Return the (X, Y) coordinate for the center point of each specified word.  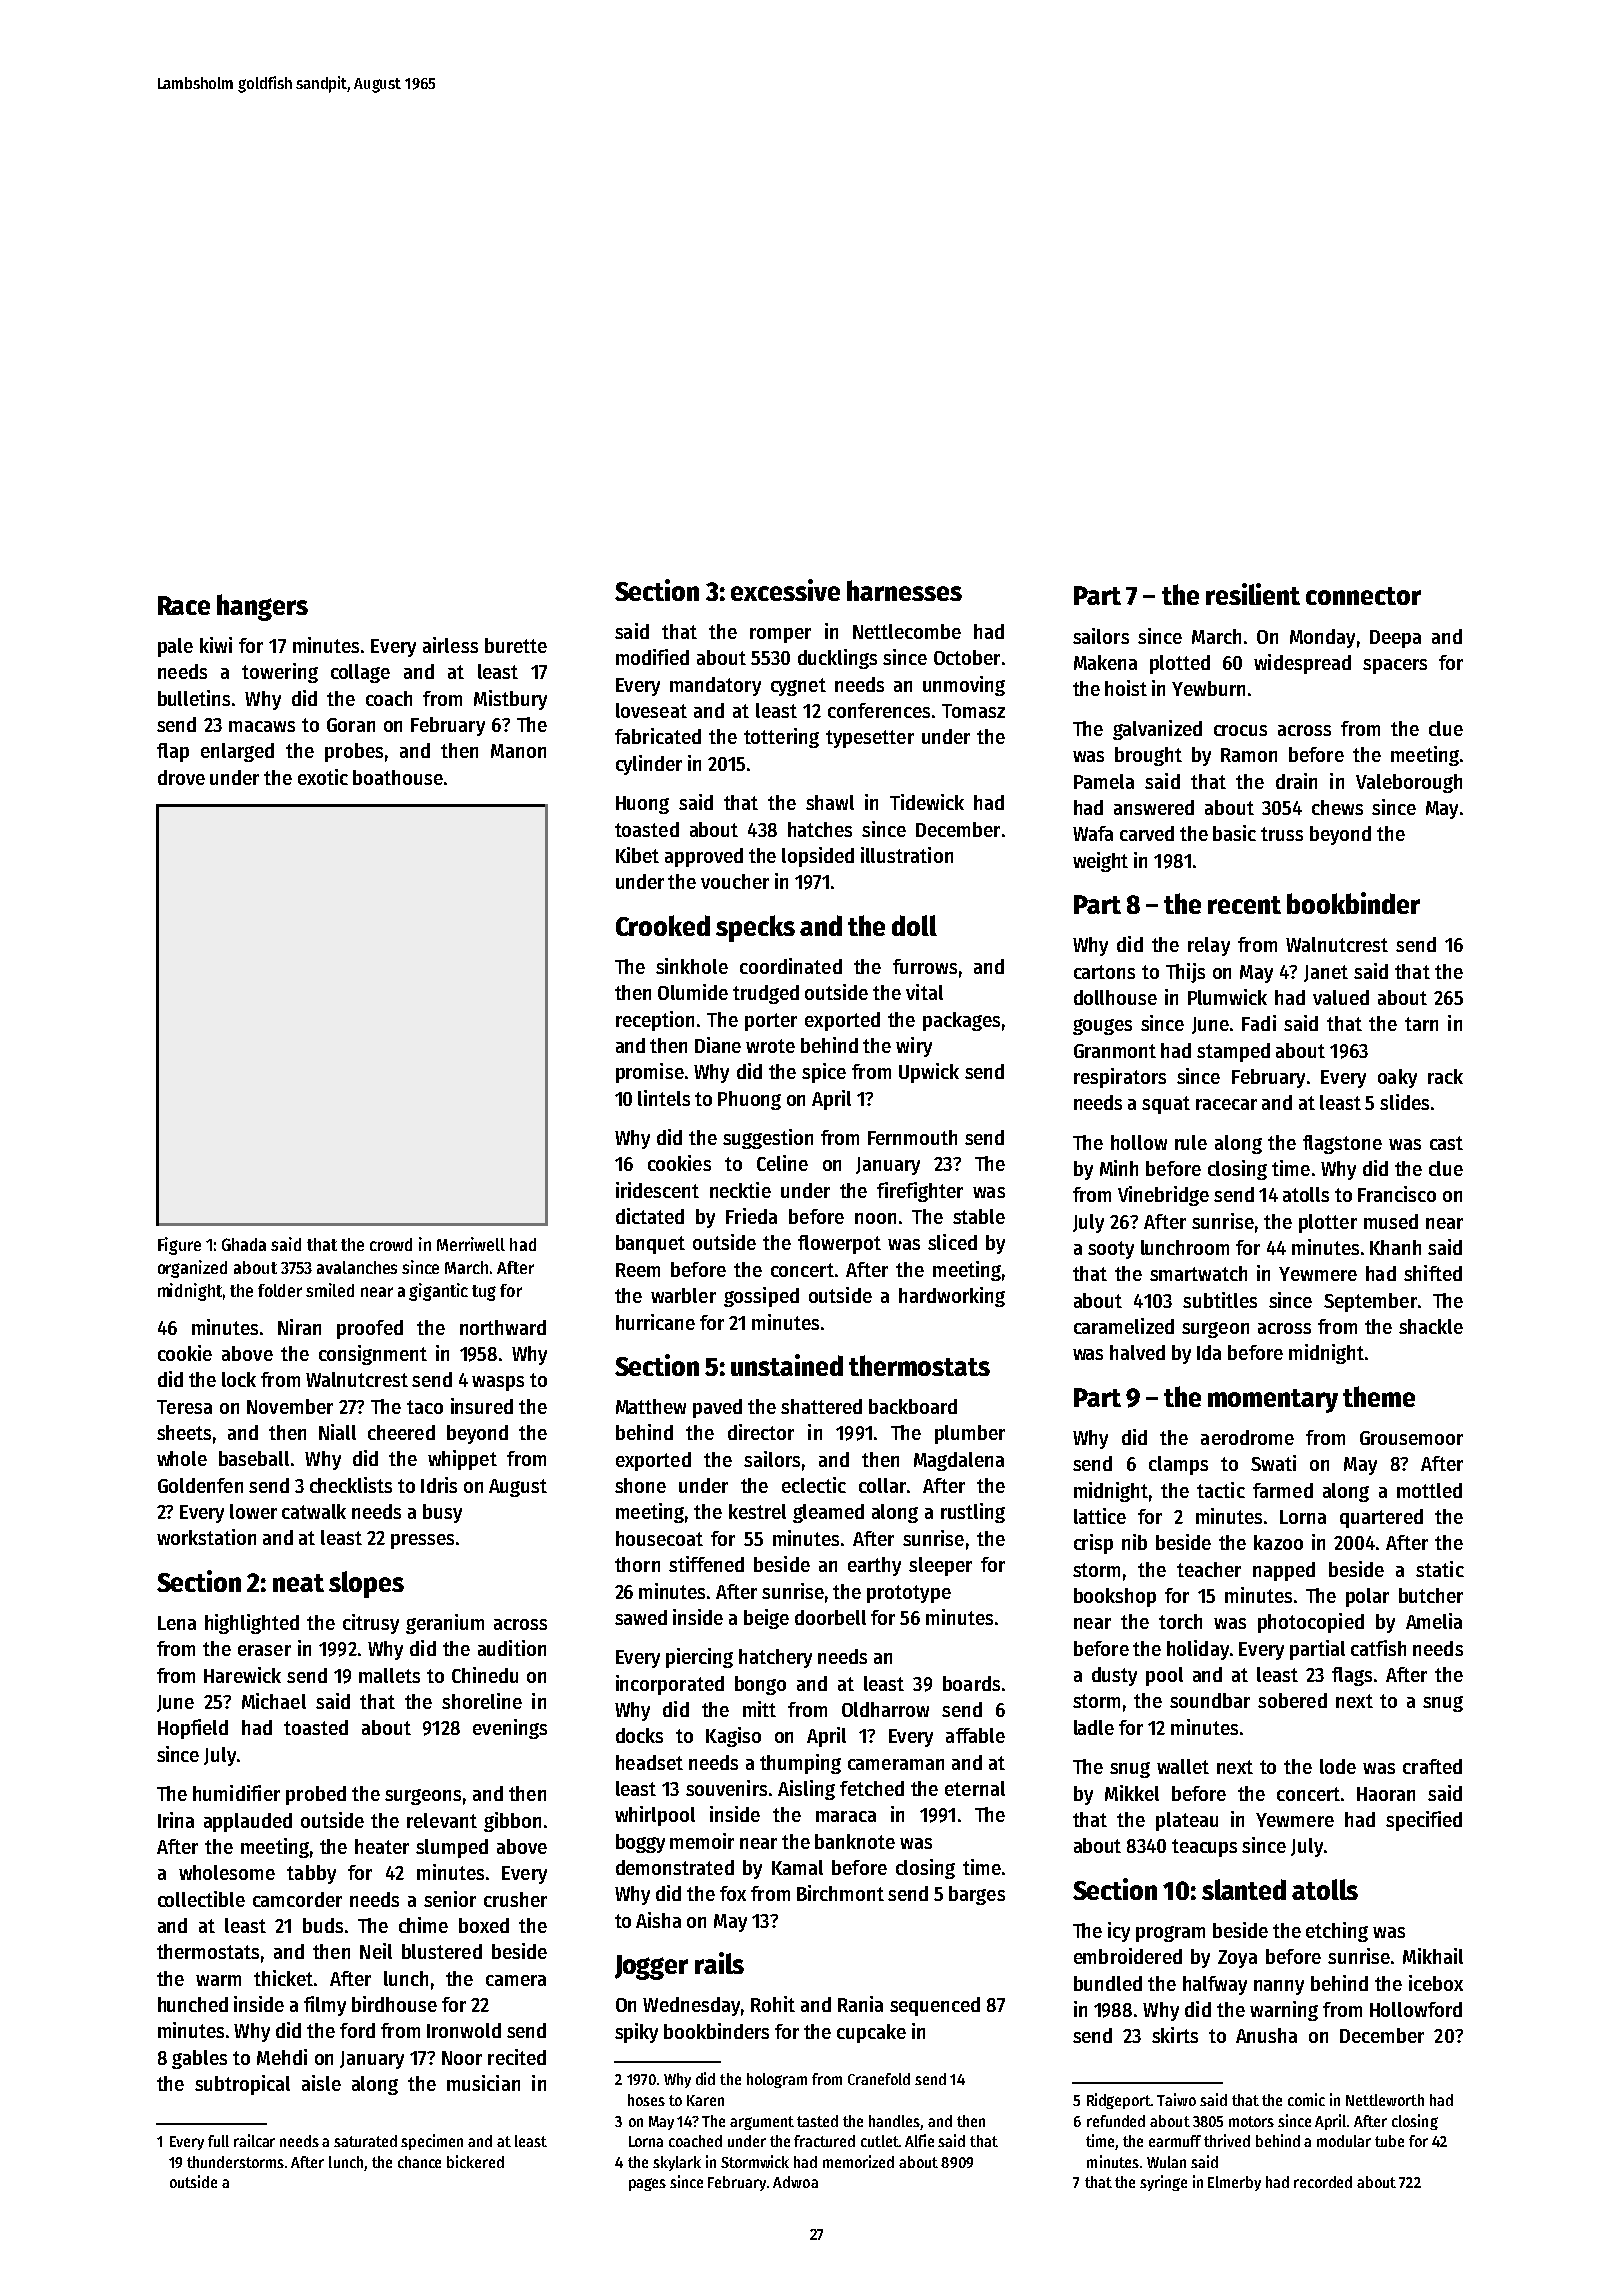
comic (1306, 2099)
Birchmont (840, 1893)
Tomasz (973, 711)
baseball (254, 1458)
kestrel (757, 1511)
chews (1337, 807)
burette (516, 645)
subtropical (242, 2085)
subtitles (1220, 1300)
